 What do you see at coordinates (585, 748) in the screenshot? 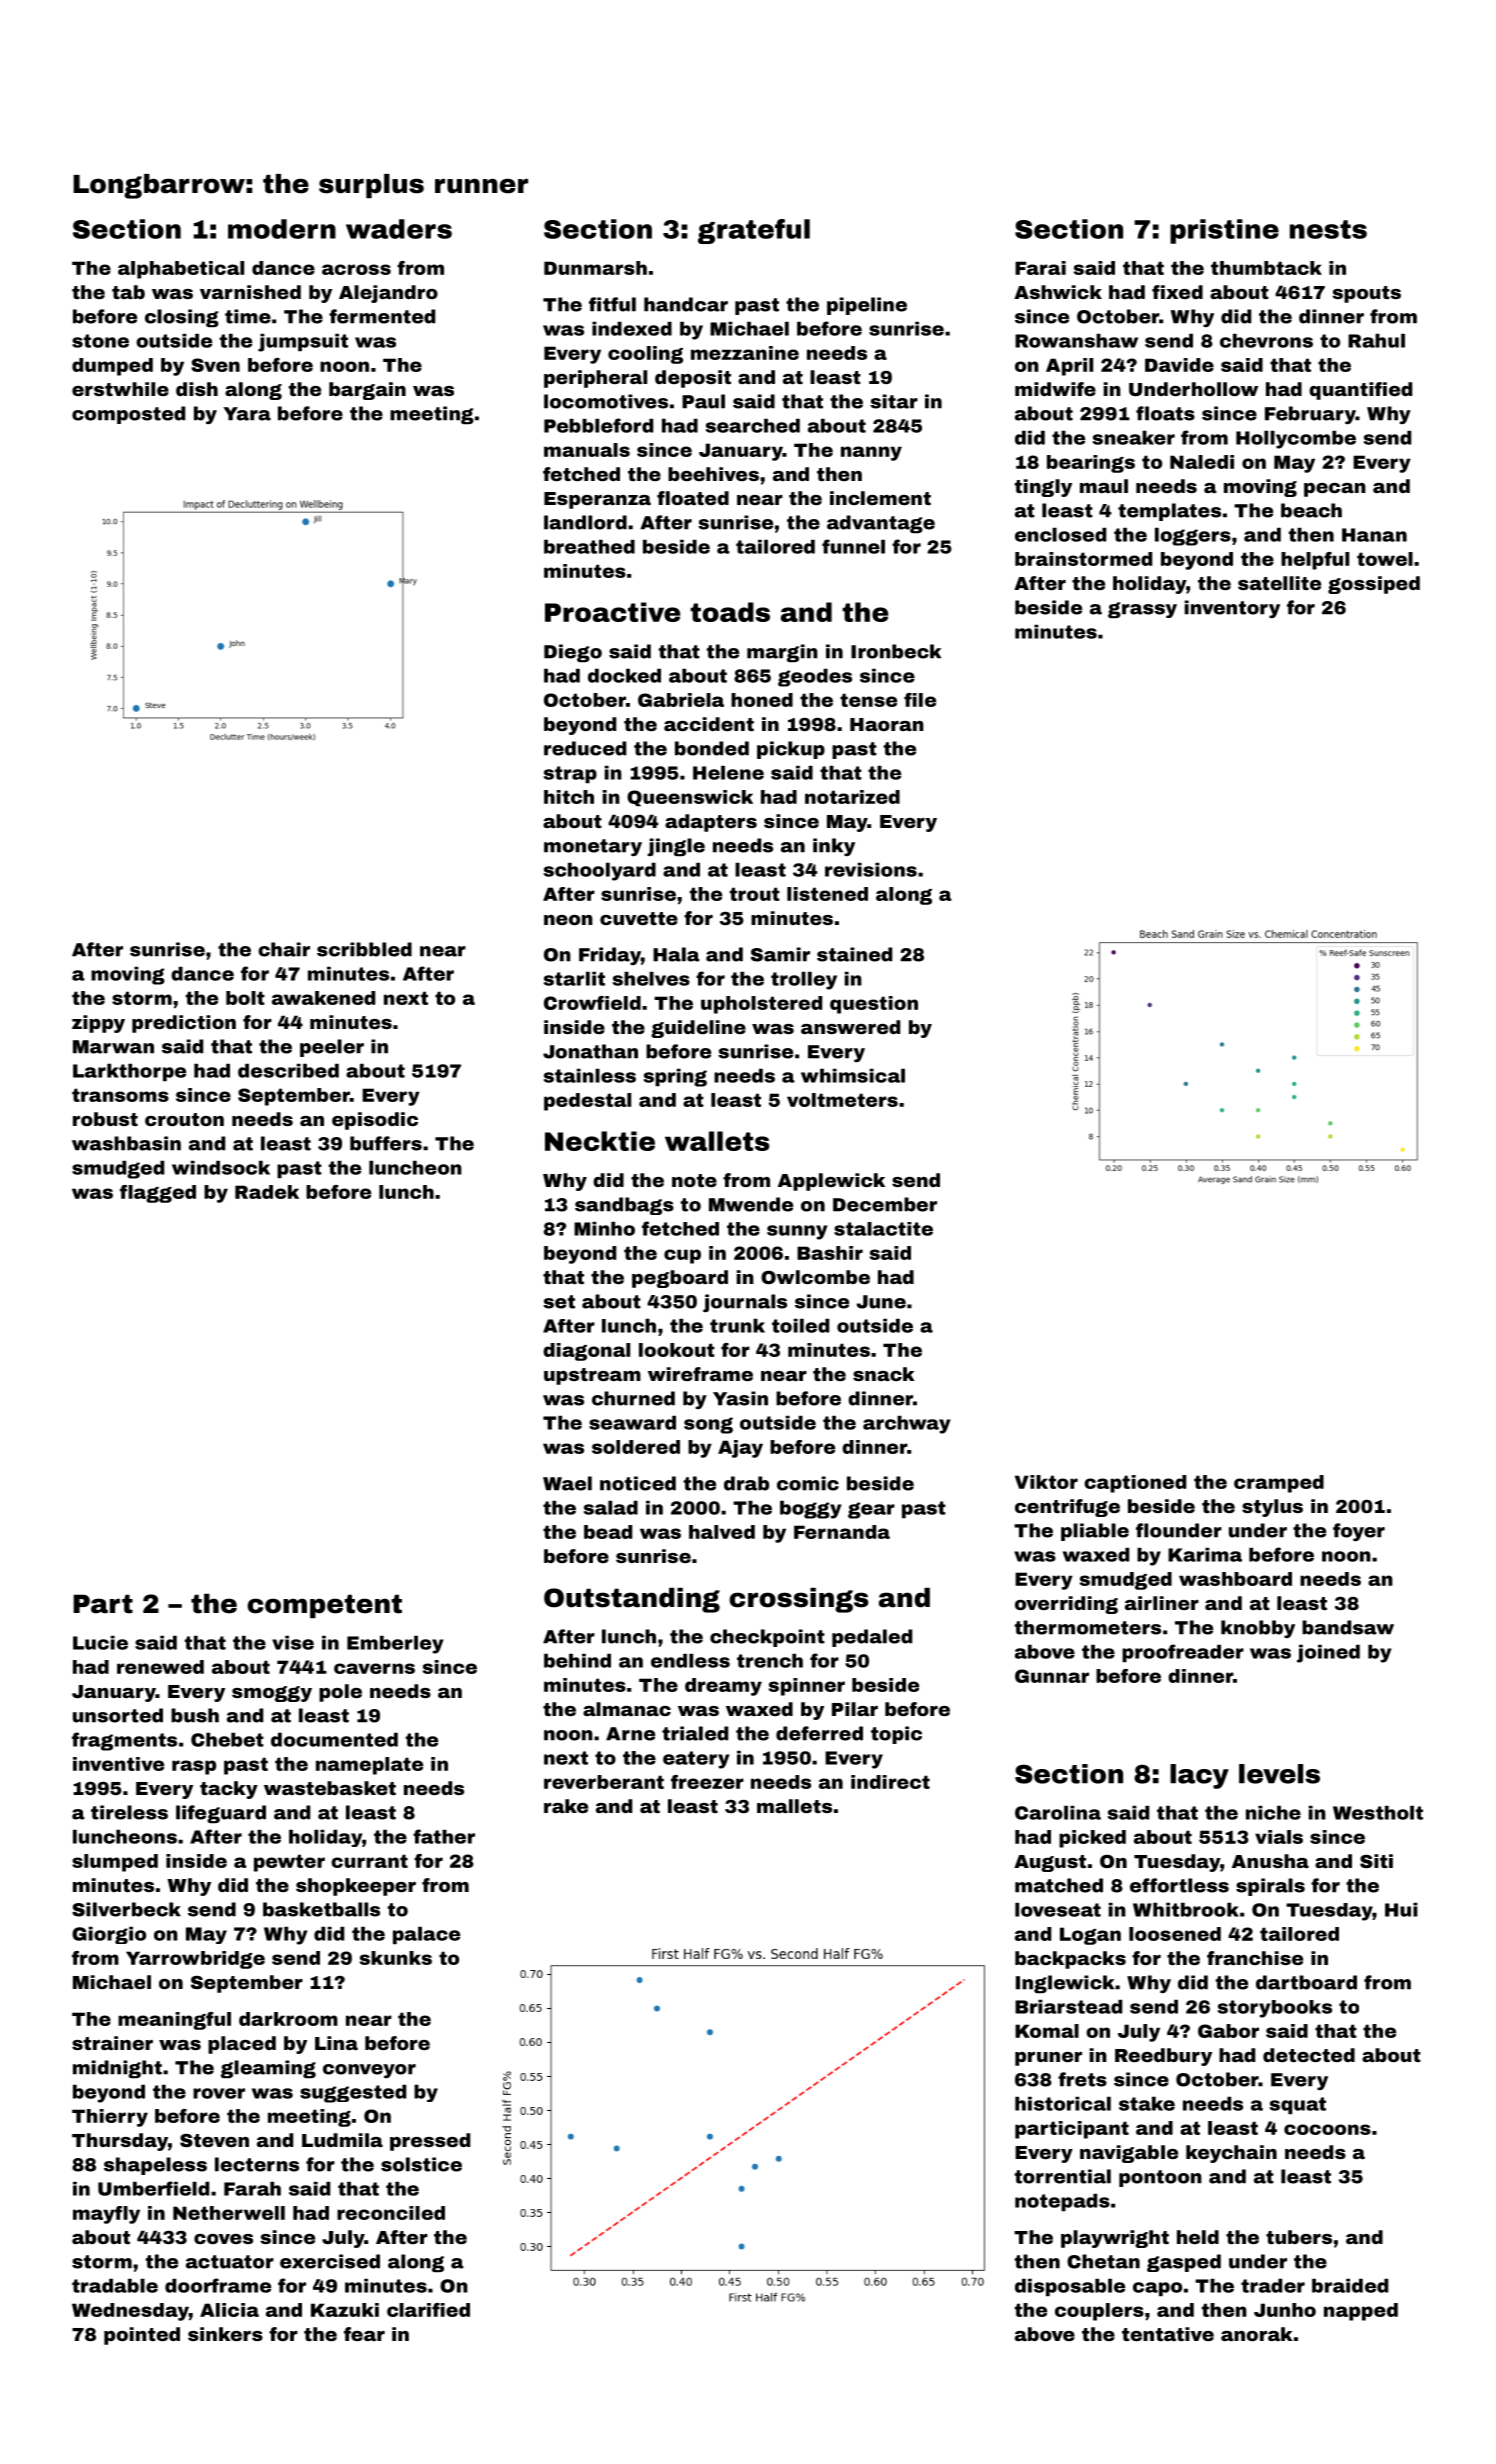
I see `reduced` at bounding box center [585, 748].
